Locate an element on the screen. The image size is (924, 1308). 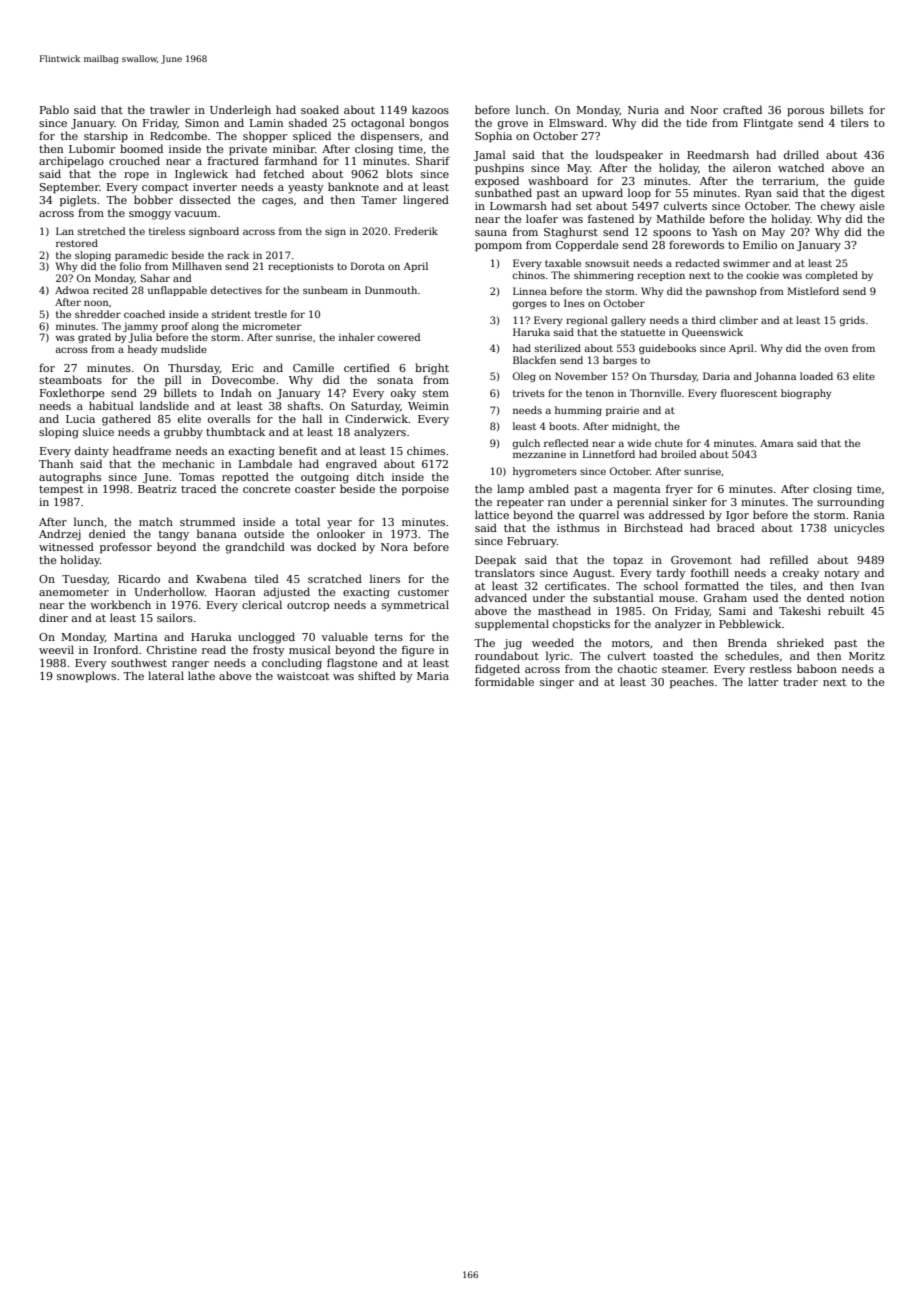
anemometer is located at coordinates (74, 592).
